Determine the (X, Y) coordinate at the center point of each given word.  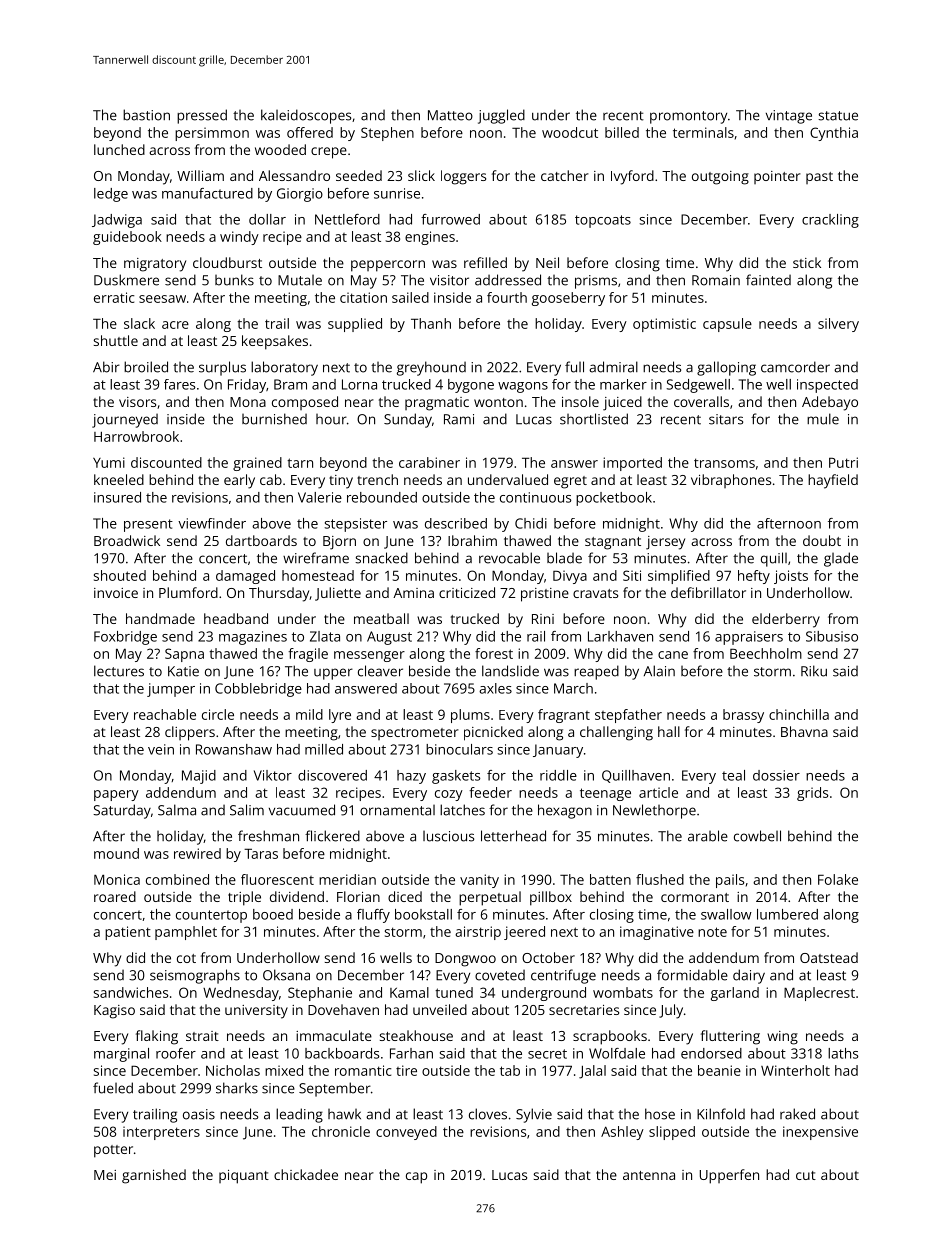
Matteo (450, 115)
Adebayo (830, 403)
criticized (467, 592)
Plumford (188, 592)
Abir (106, 367)
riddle (558, 775)
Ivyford (632, 177)
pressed (202, 116)
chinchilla (799, 714)
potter (113, 1151)
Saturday (122, 811)
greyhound (431, 368)
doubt (822, 540)
